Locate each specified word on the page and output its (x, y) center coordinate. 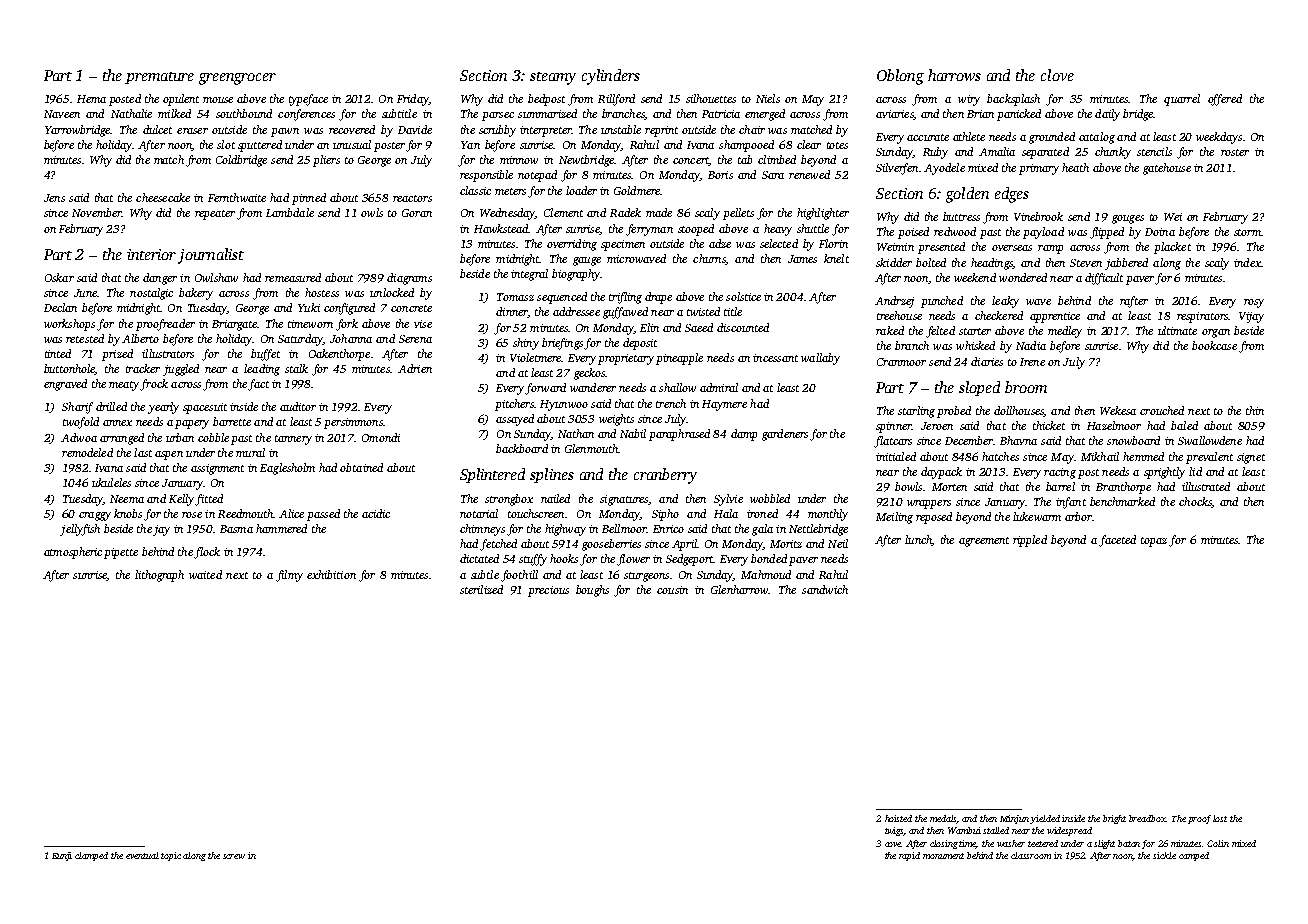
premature (159, 78)
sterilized (481, 589)
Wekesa (1118, 410)
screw (234, 856)
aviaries (895, 115)
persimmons (353, 423)
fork (347, 325)
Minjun (1015, 819)
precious (548, 591)
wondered (1023, 277)
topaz (1154, 542)
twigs (894, 831)
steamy (553, 78)
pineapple (679, 359)
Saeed (699, 327)
